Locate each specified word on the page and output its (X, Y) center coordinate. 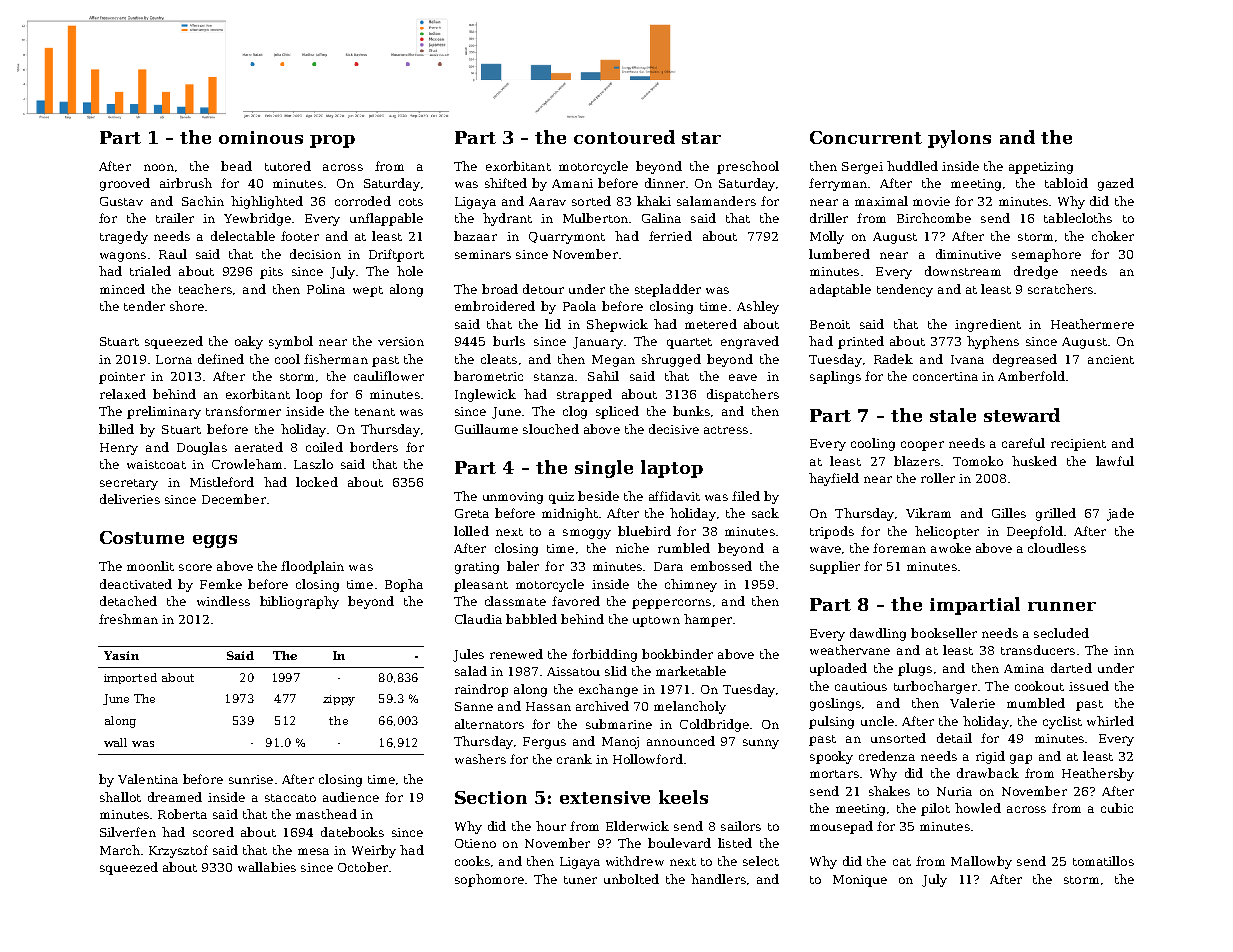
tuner (580, 880)
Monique (860, 881)
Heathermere (1092, 324)
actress (726, 430)
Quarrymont (567, 238)
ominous (261, 137)
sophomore (489, 880)
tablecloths (1078, 218)
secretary (129, 484)
